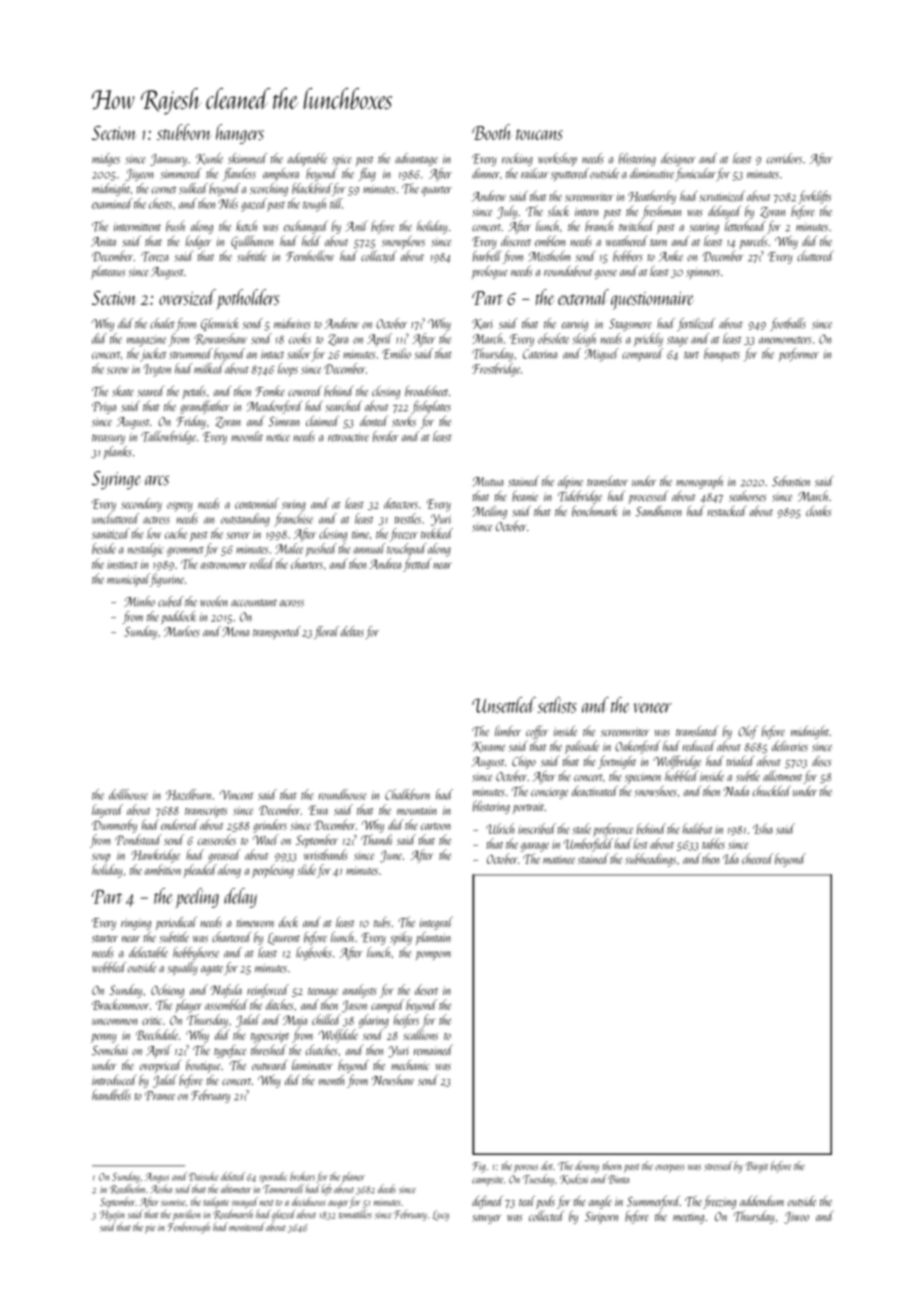  I want to click on intermittent, so click(137, 226).
